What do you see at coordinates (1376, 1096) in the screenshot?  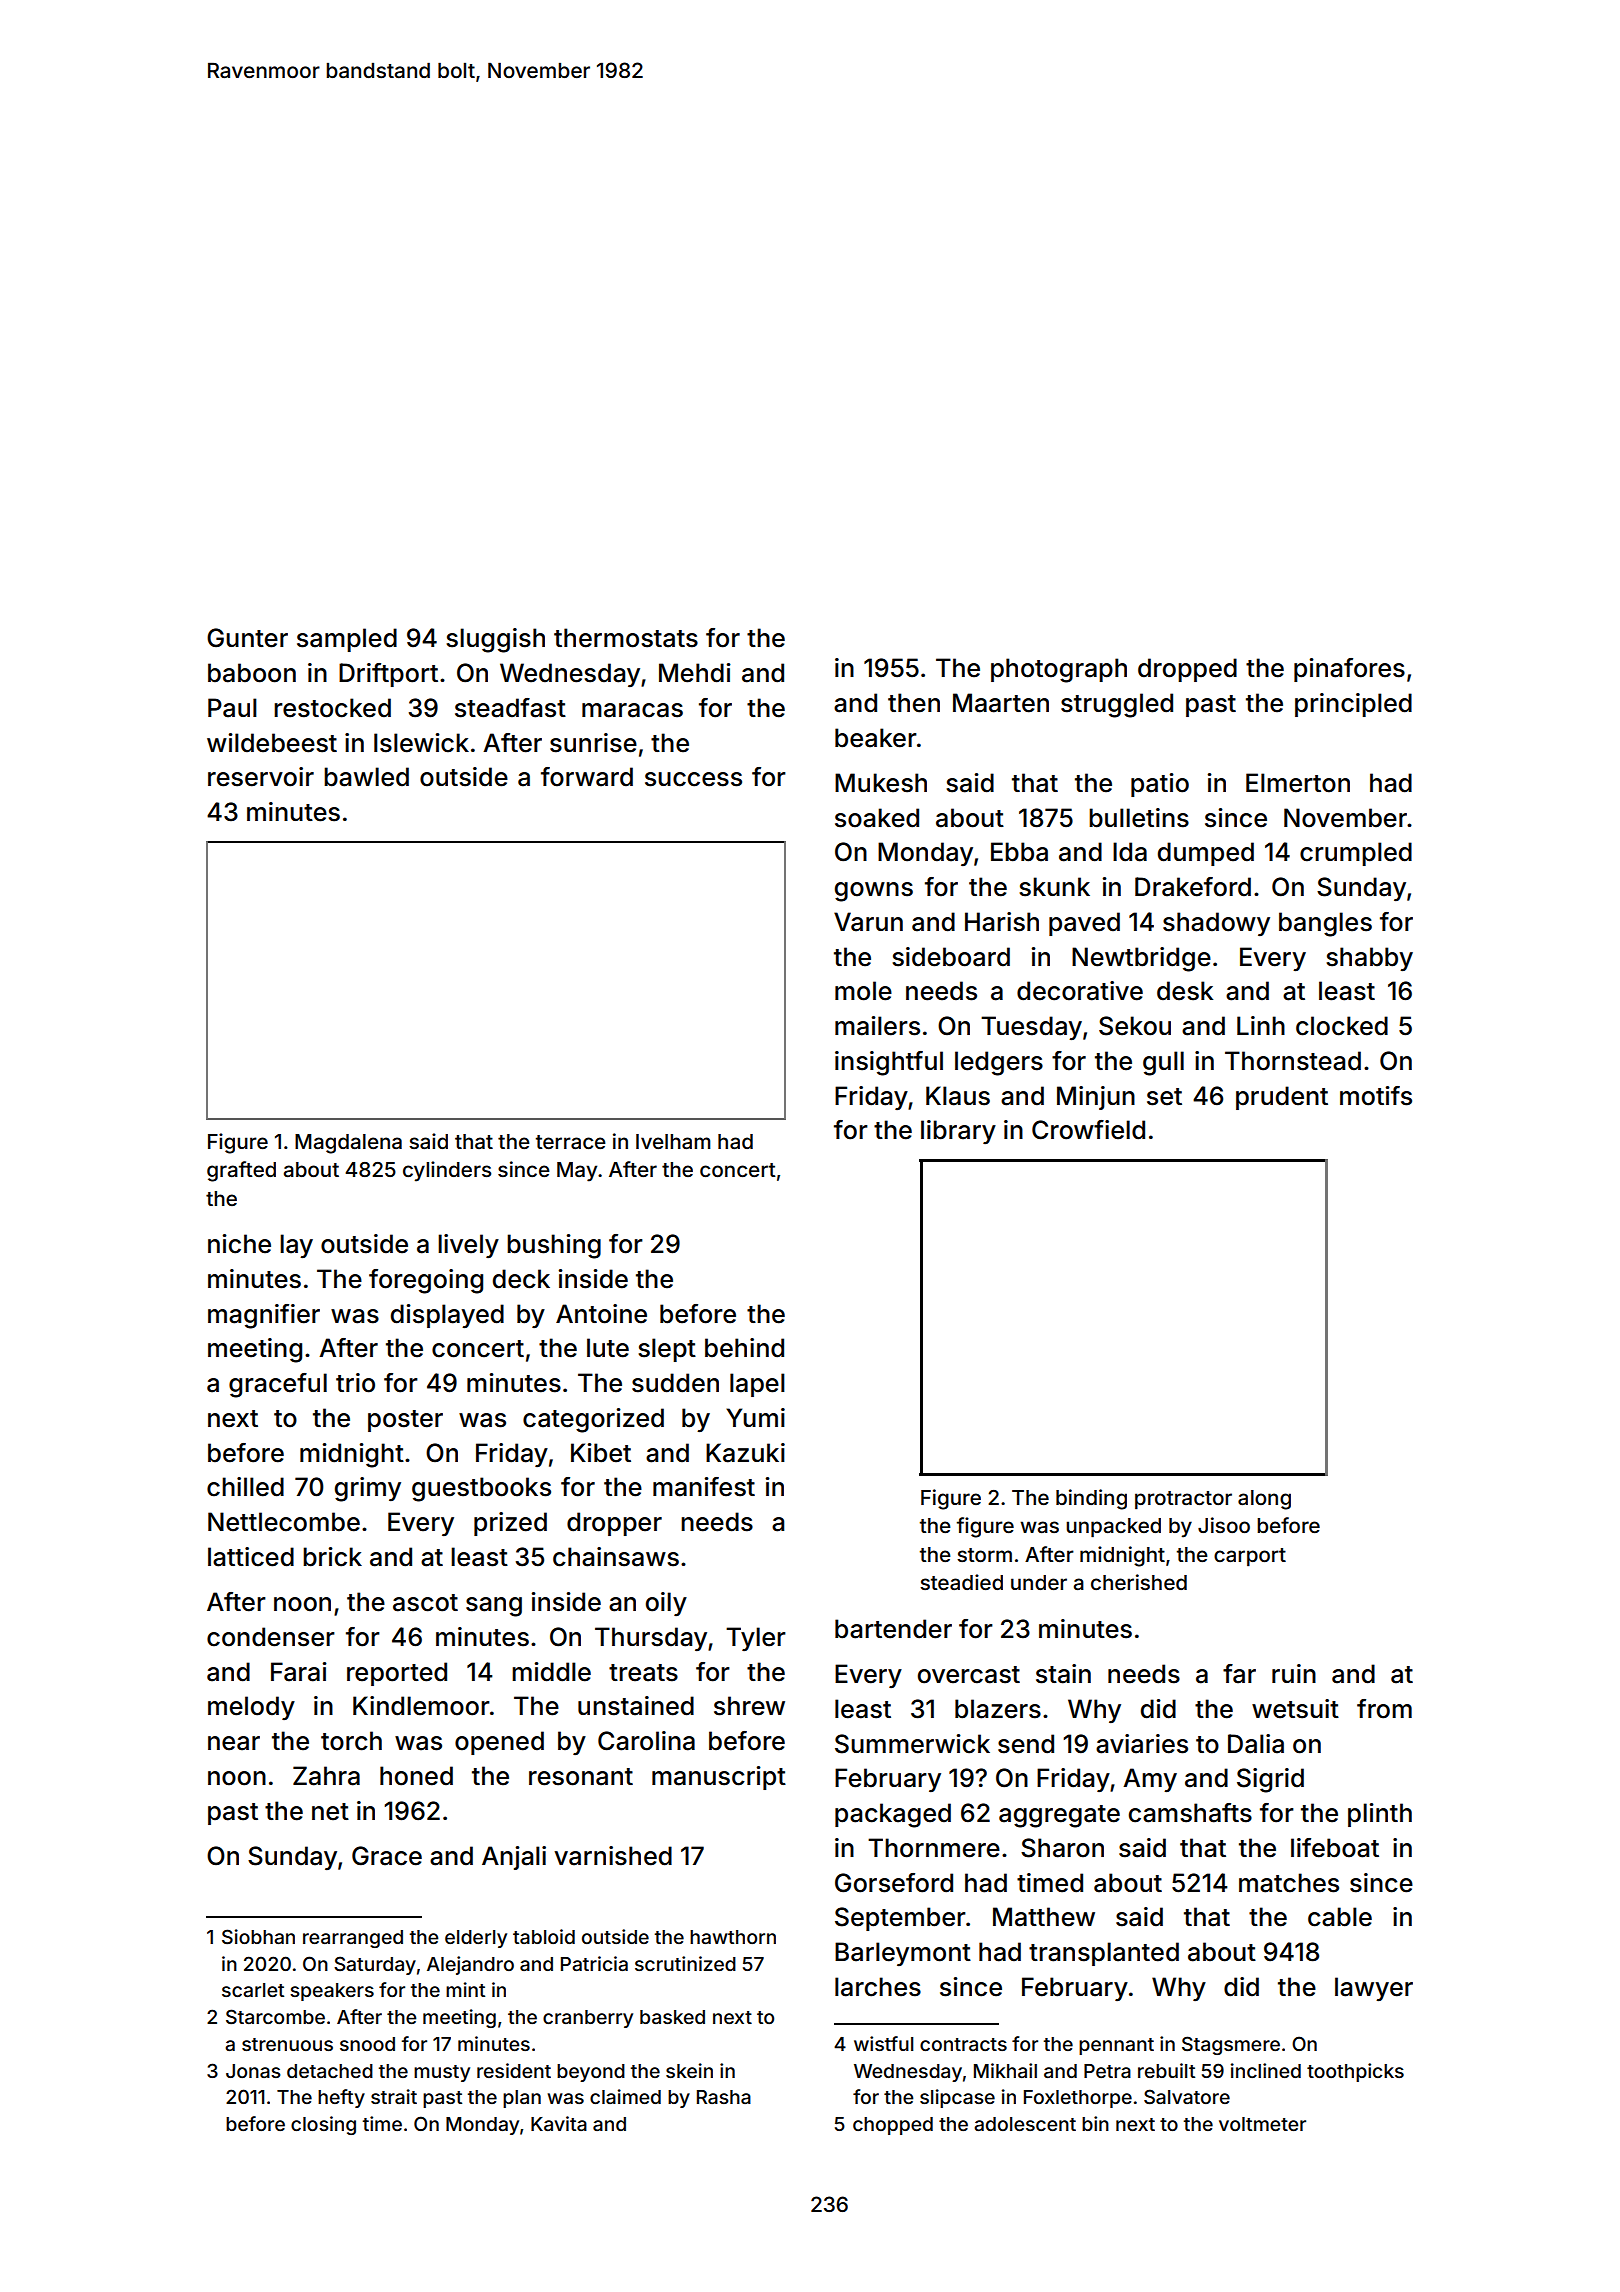 I see `motifs` at bounding box center [1376, 1096].
